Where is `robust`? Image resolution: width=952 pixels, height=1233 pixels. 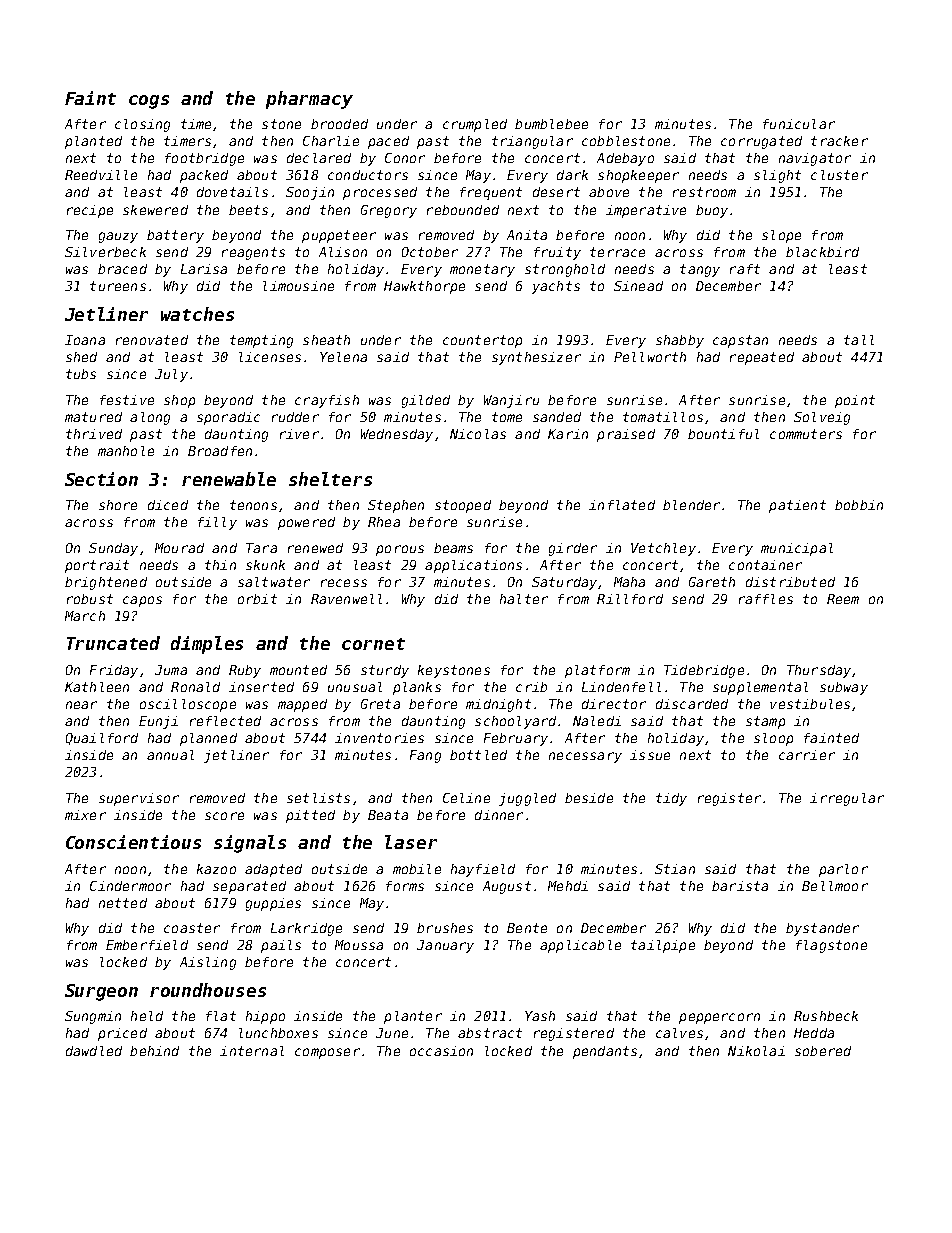
robust is located at coordinates (90, 599).
